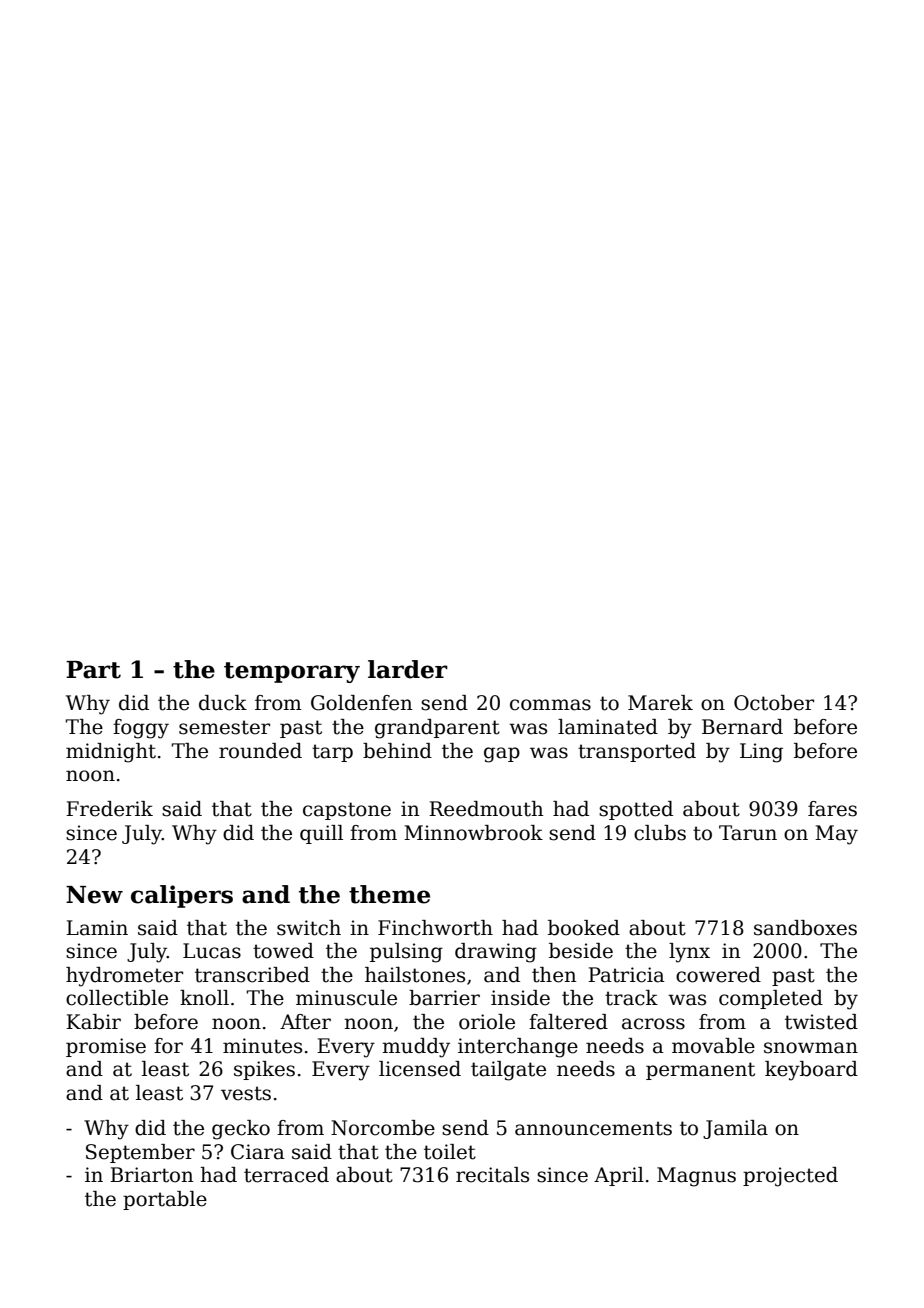  What do you see at coordinates (742, 727) in the screenshot?
I see `Bernard` at bounding box center [742, 727].
